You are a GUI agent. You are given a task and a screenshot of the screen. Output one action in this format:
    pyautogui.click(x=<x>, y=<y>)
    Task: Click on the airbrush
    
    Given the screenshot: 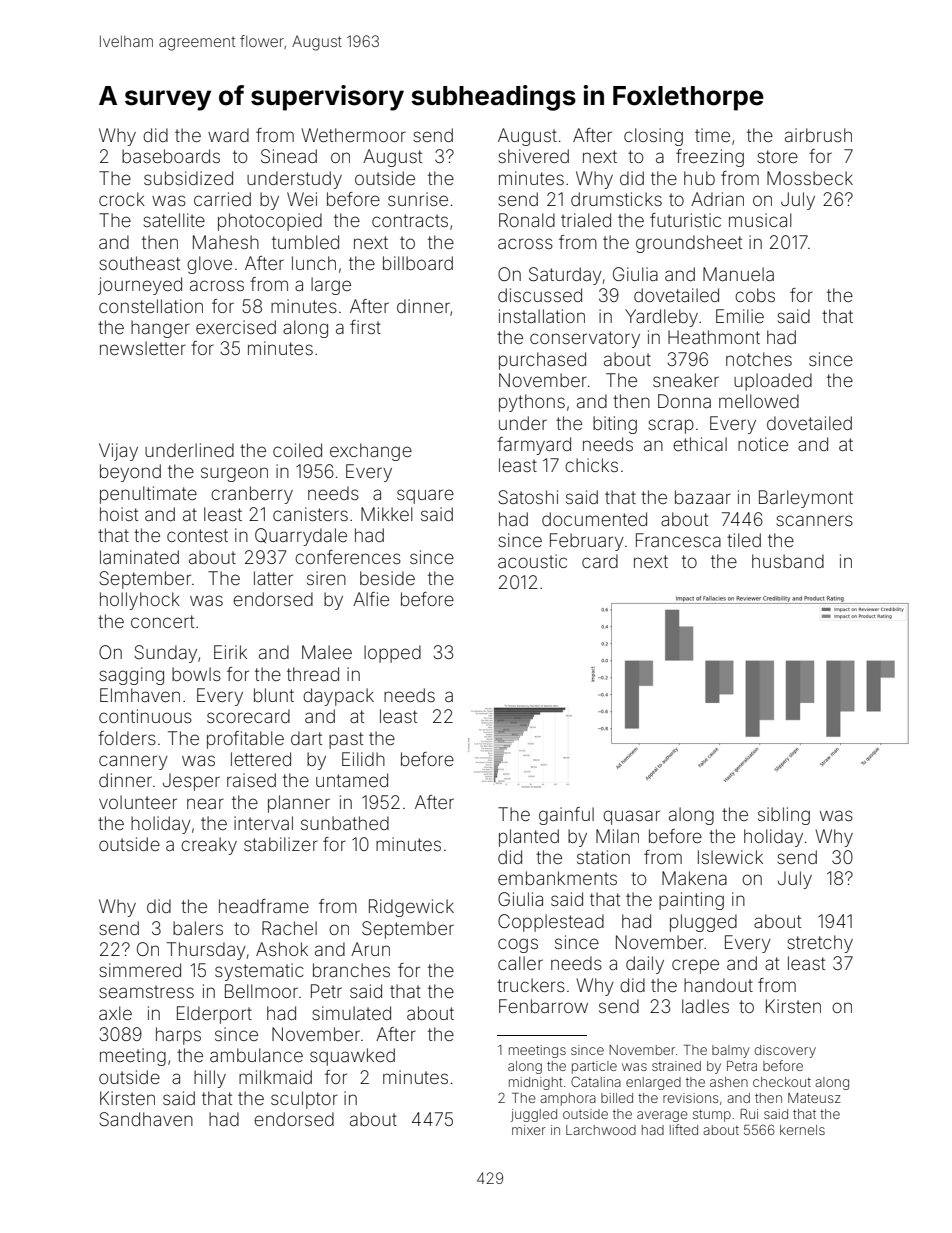 What is the action you would take?
    pyautogui.click(x=818, y=135)
